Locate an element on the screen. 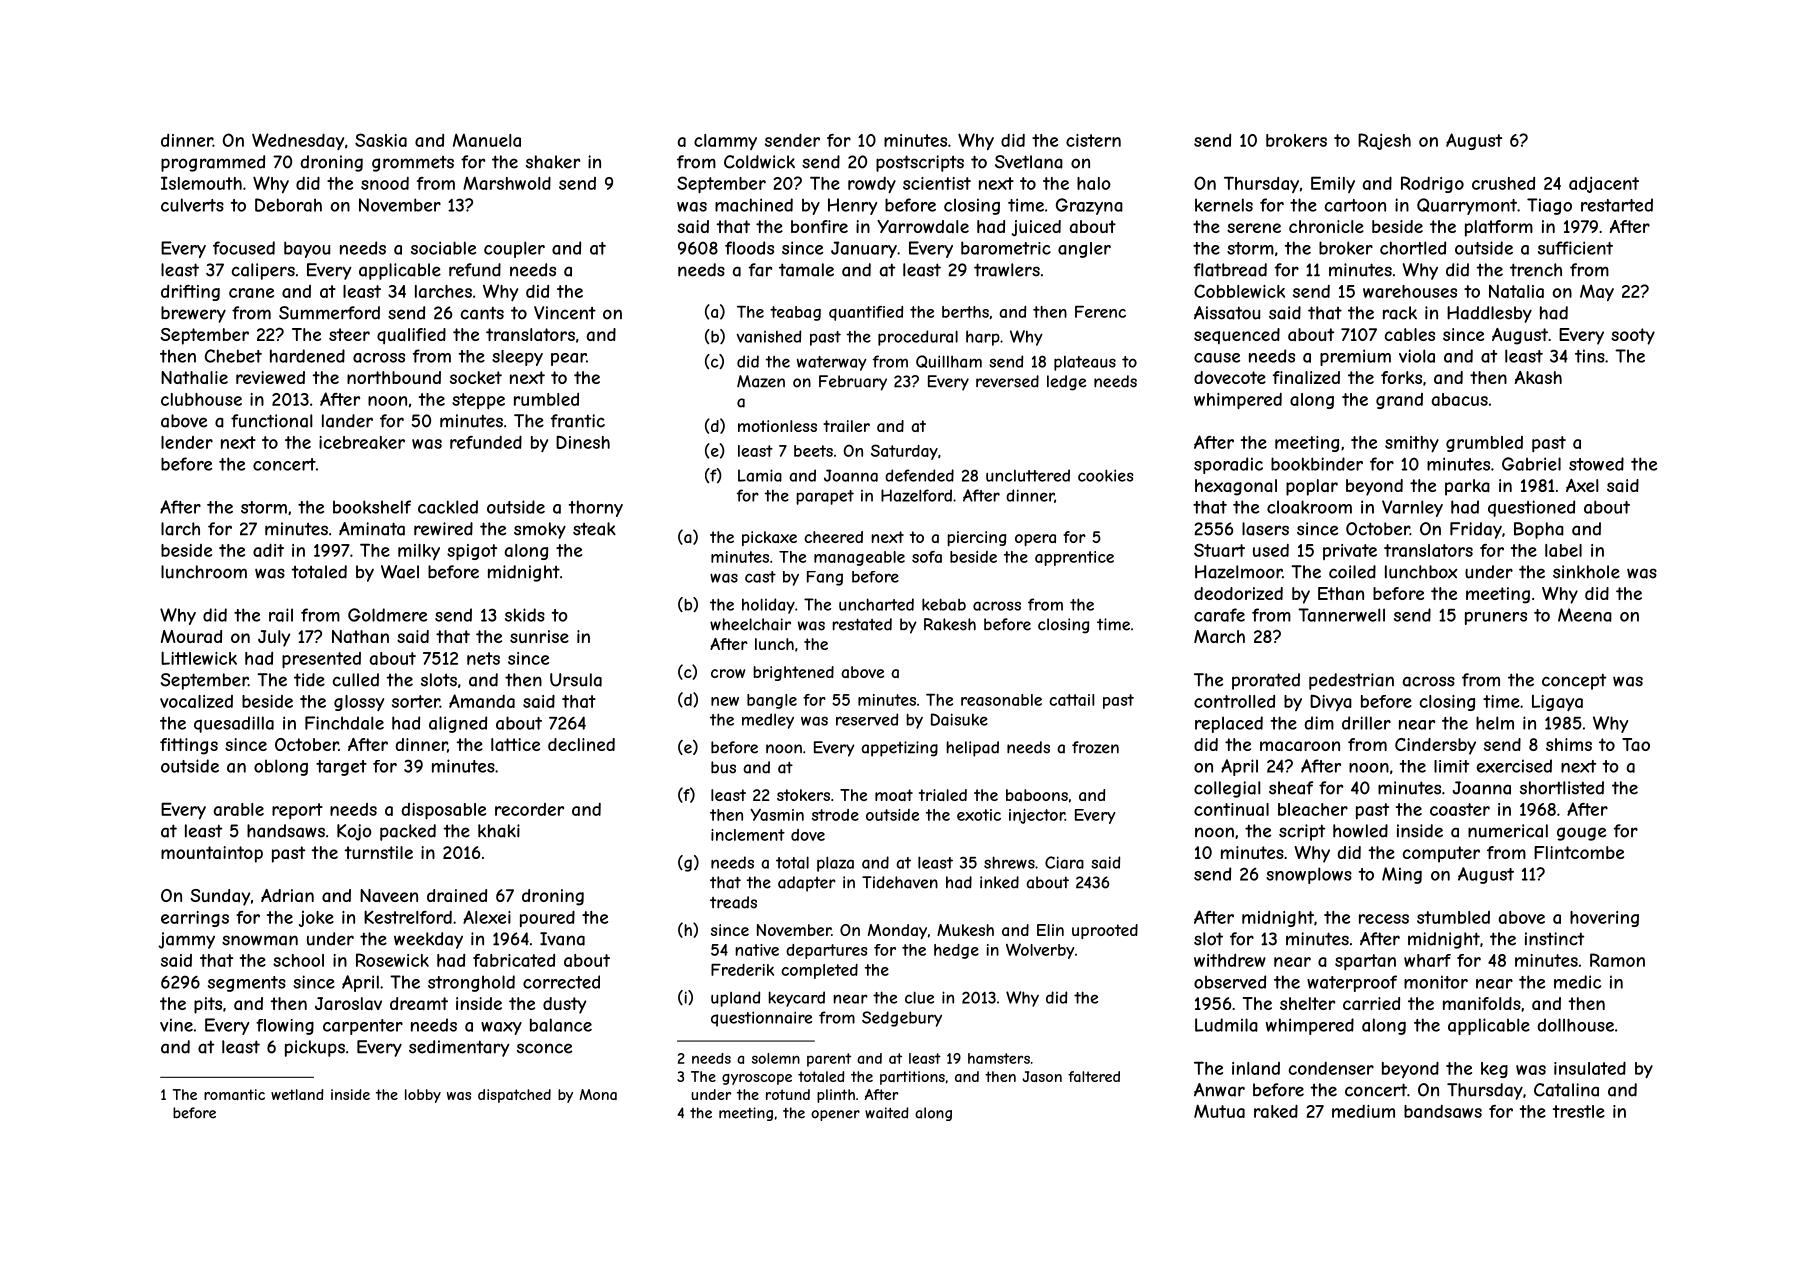 This screenshot has width=1818, height=1286. cartoon is located at coordinates (1355, 205).
